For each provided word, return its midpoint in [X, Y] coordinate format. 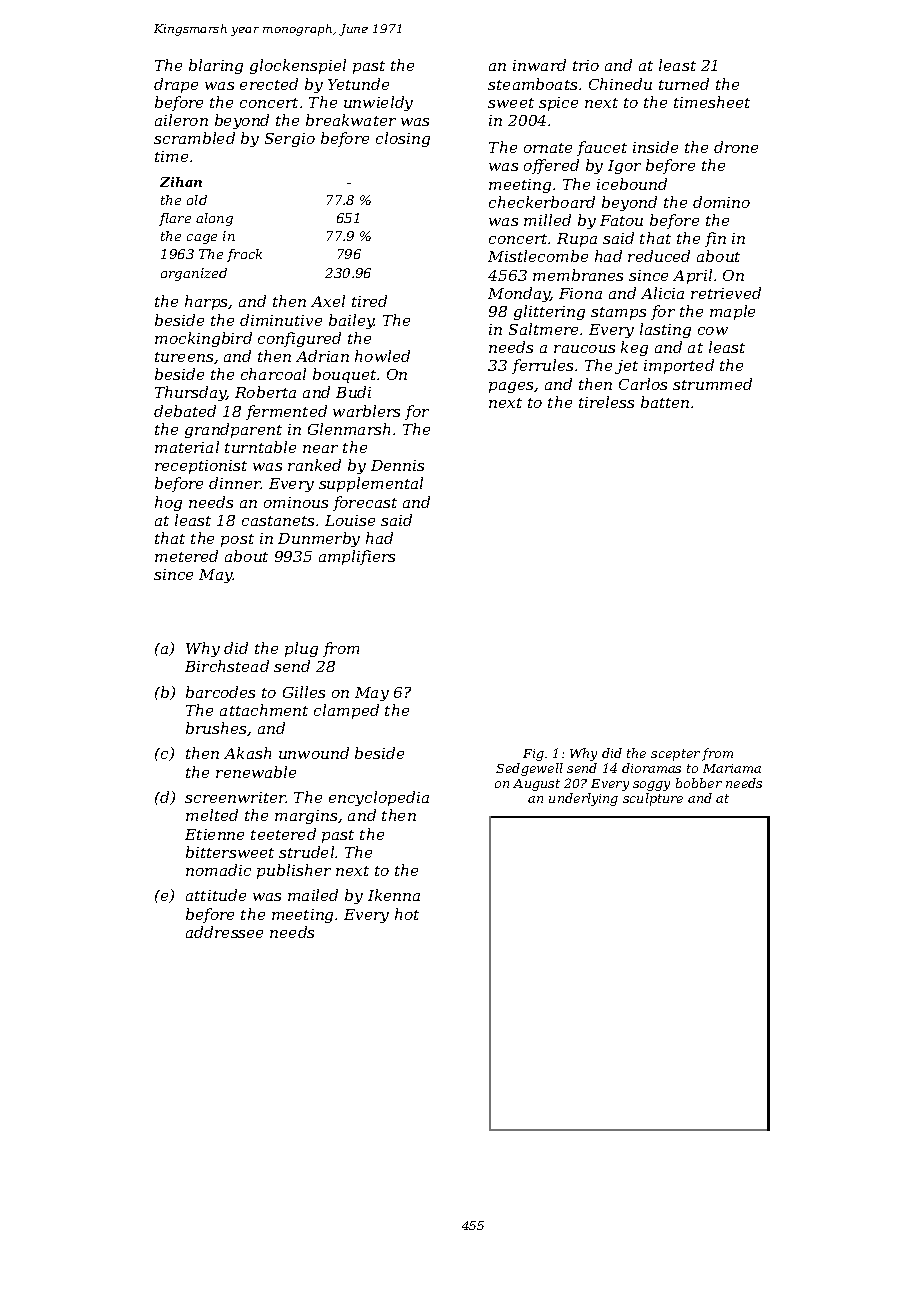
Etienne [214, 834]
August [536, 785]
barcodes [220, 692]
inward [539, 65]
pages [512, 387]
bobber [699, 783]
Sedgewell [529, 769]
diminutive [281, 320]
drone [736, 147]
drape [176, 85]
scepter [675, 755]
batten [665, 402]
